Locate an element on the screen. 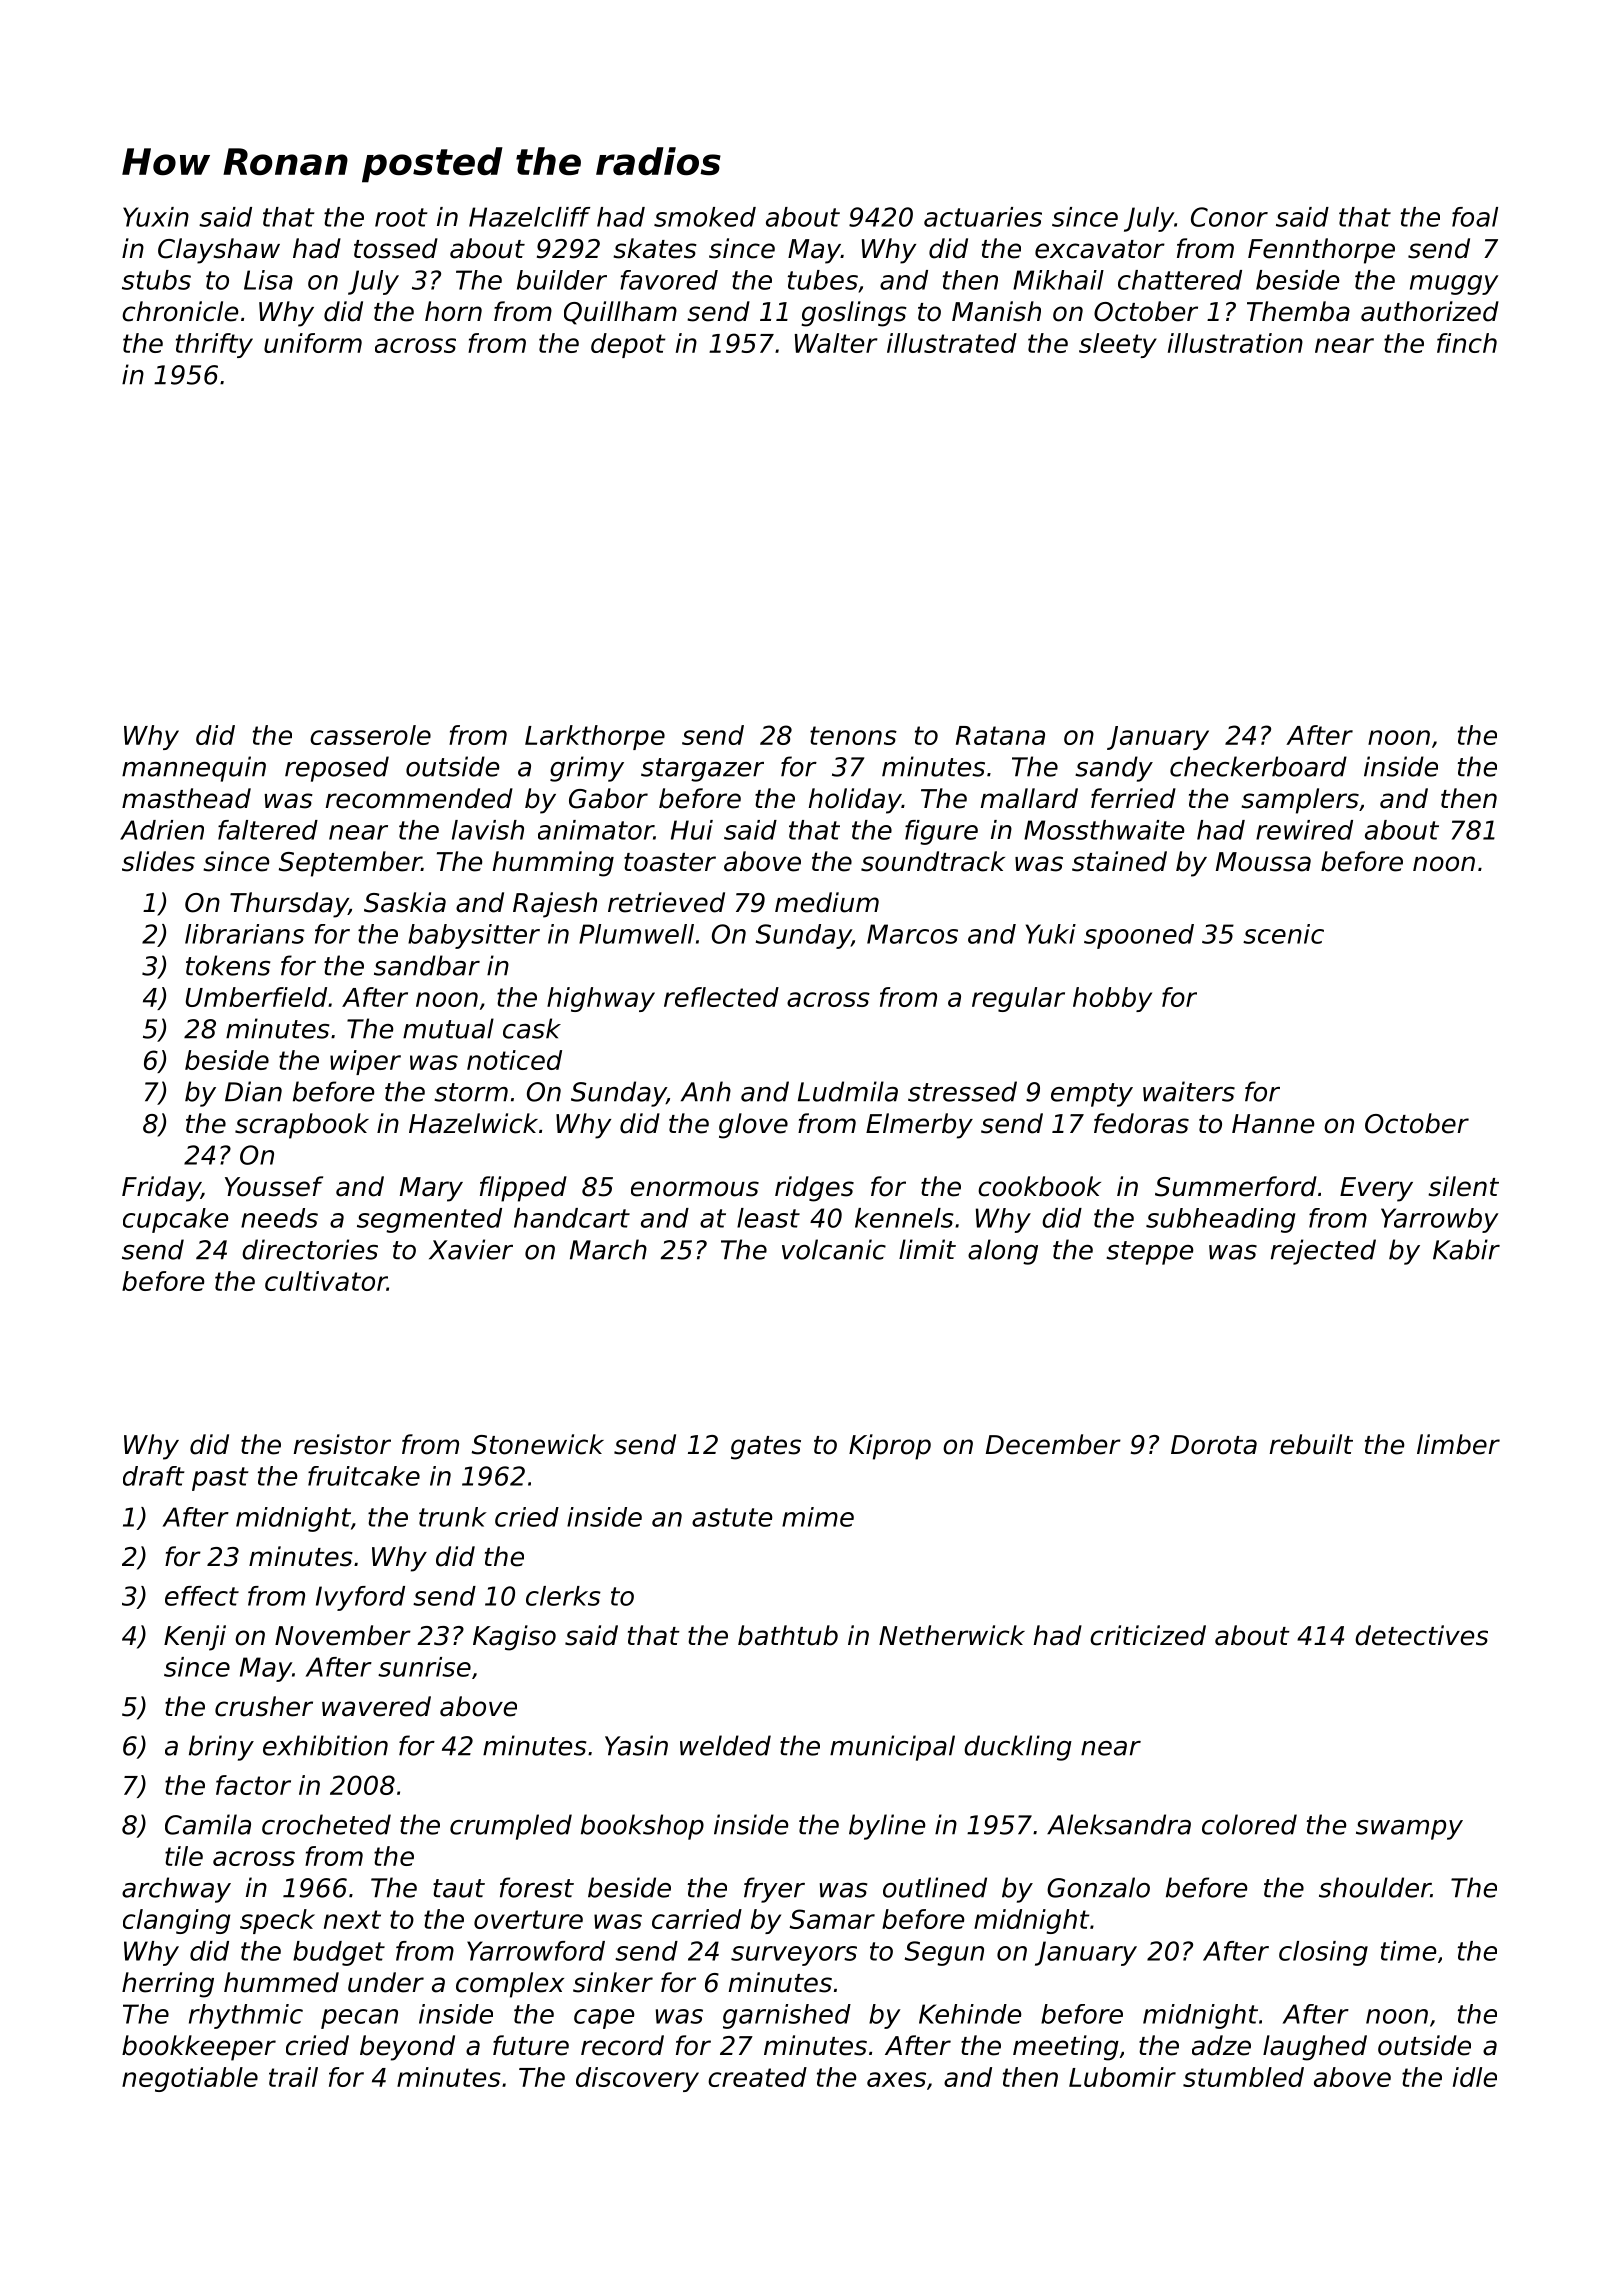 This screenshot has height=2292, width=1620. actuaries is located at coordinates (983, 217).
